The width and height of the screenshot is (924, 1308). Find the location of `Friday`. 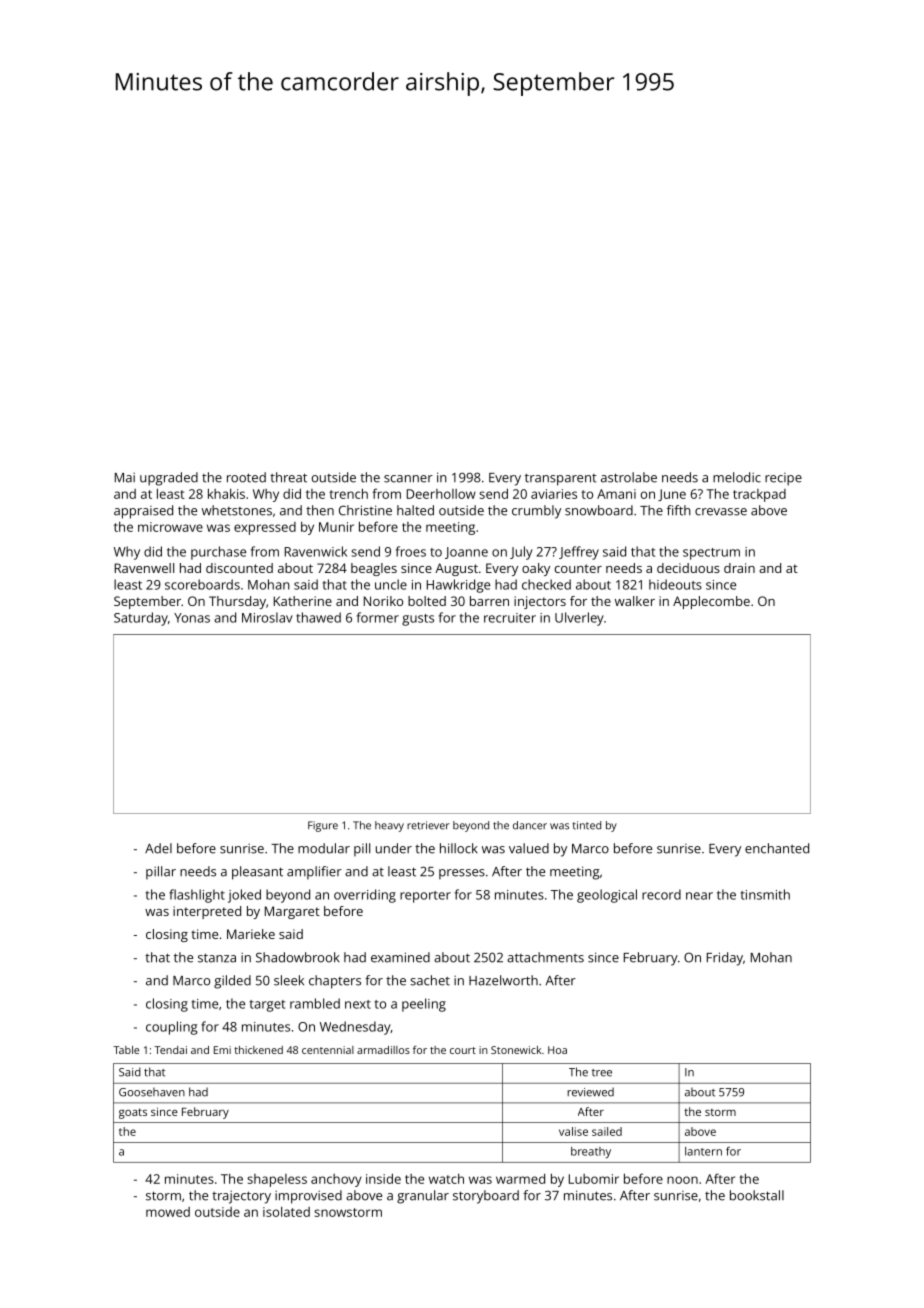

Friday is located at coordinates (725, 959).
